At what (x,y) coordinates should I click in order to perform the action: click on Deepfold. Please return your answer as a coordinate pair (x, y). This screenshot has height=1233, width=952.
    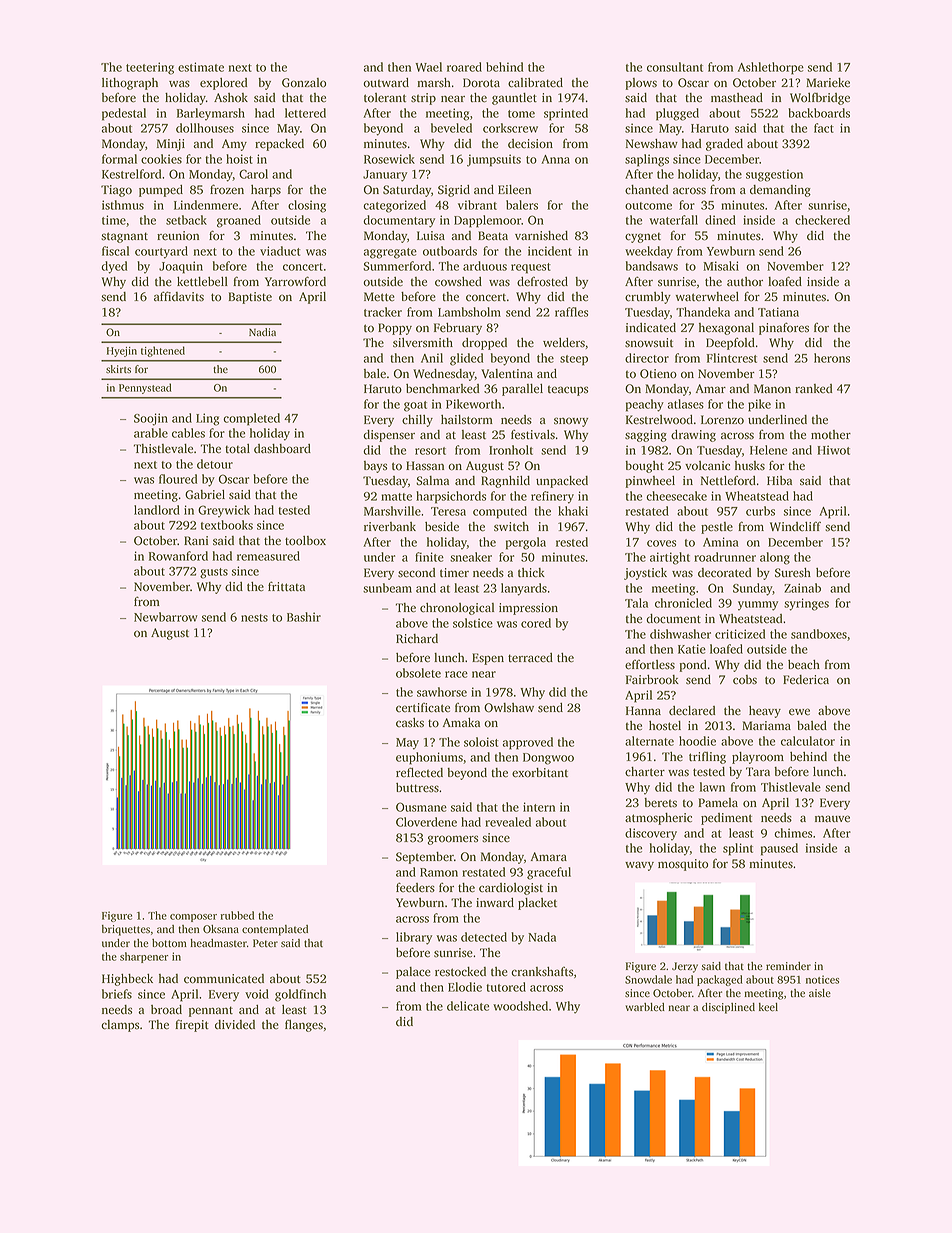
    Looking at the image, I should click on (730, 343).
